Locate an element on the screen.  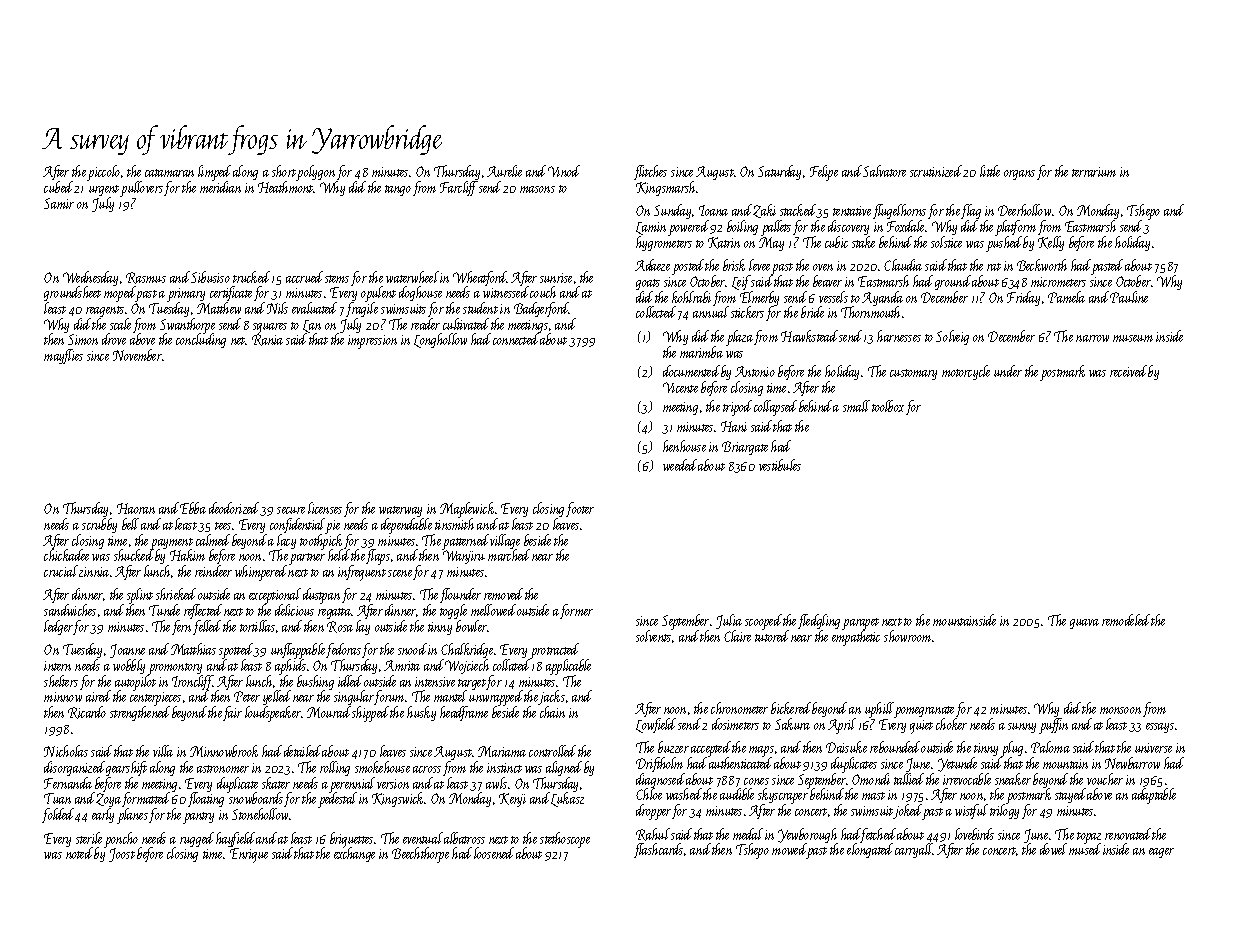
Maplewick is located at coordinates (467, 510).
